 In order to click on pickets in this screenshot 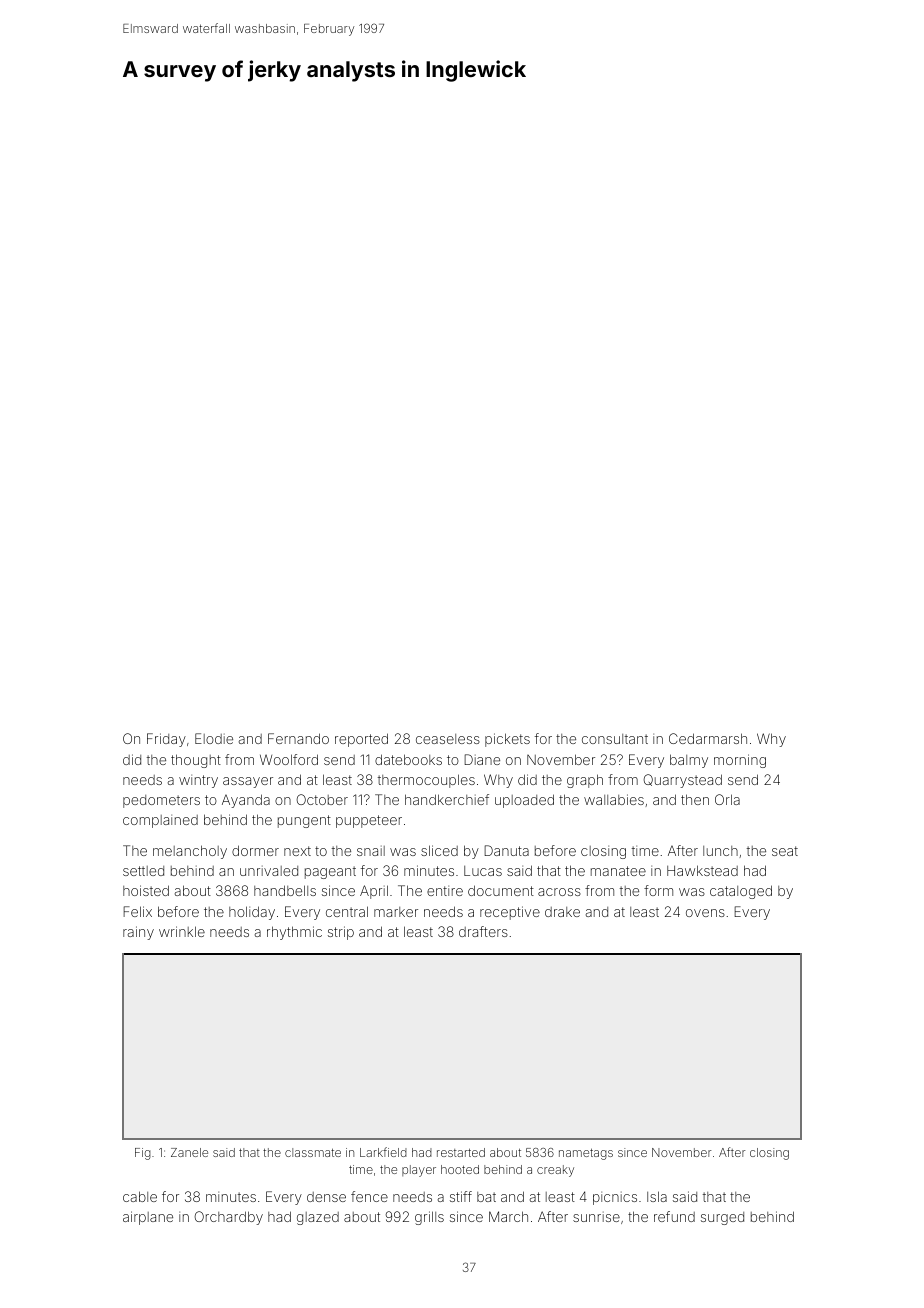, I will do `click(507, 740)`.
